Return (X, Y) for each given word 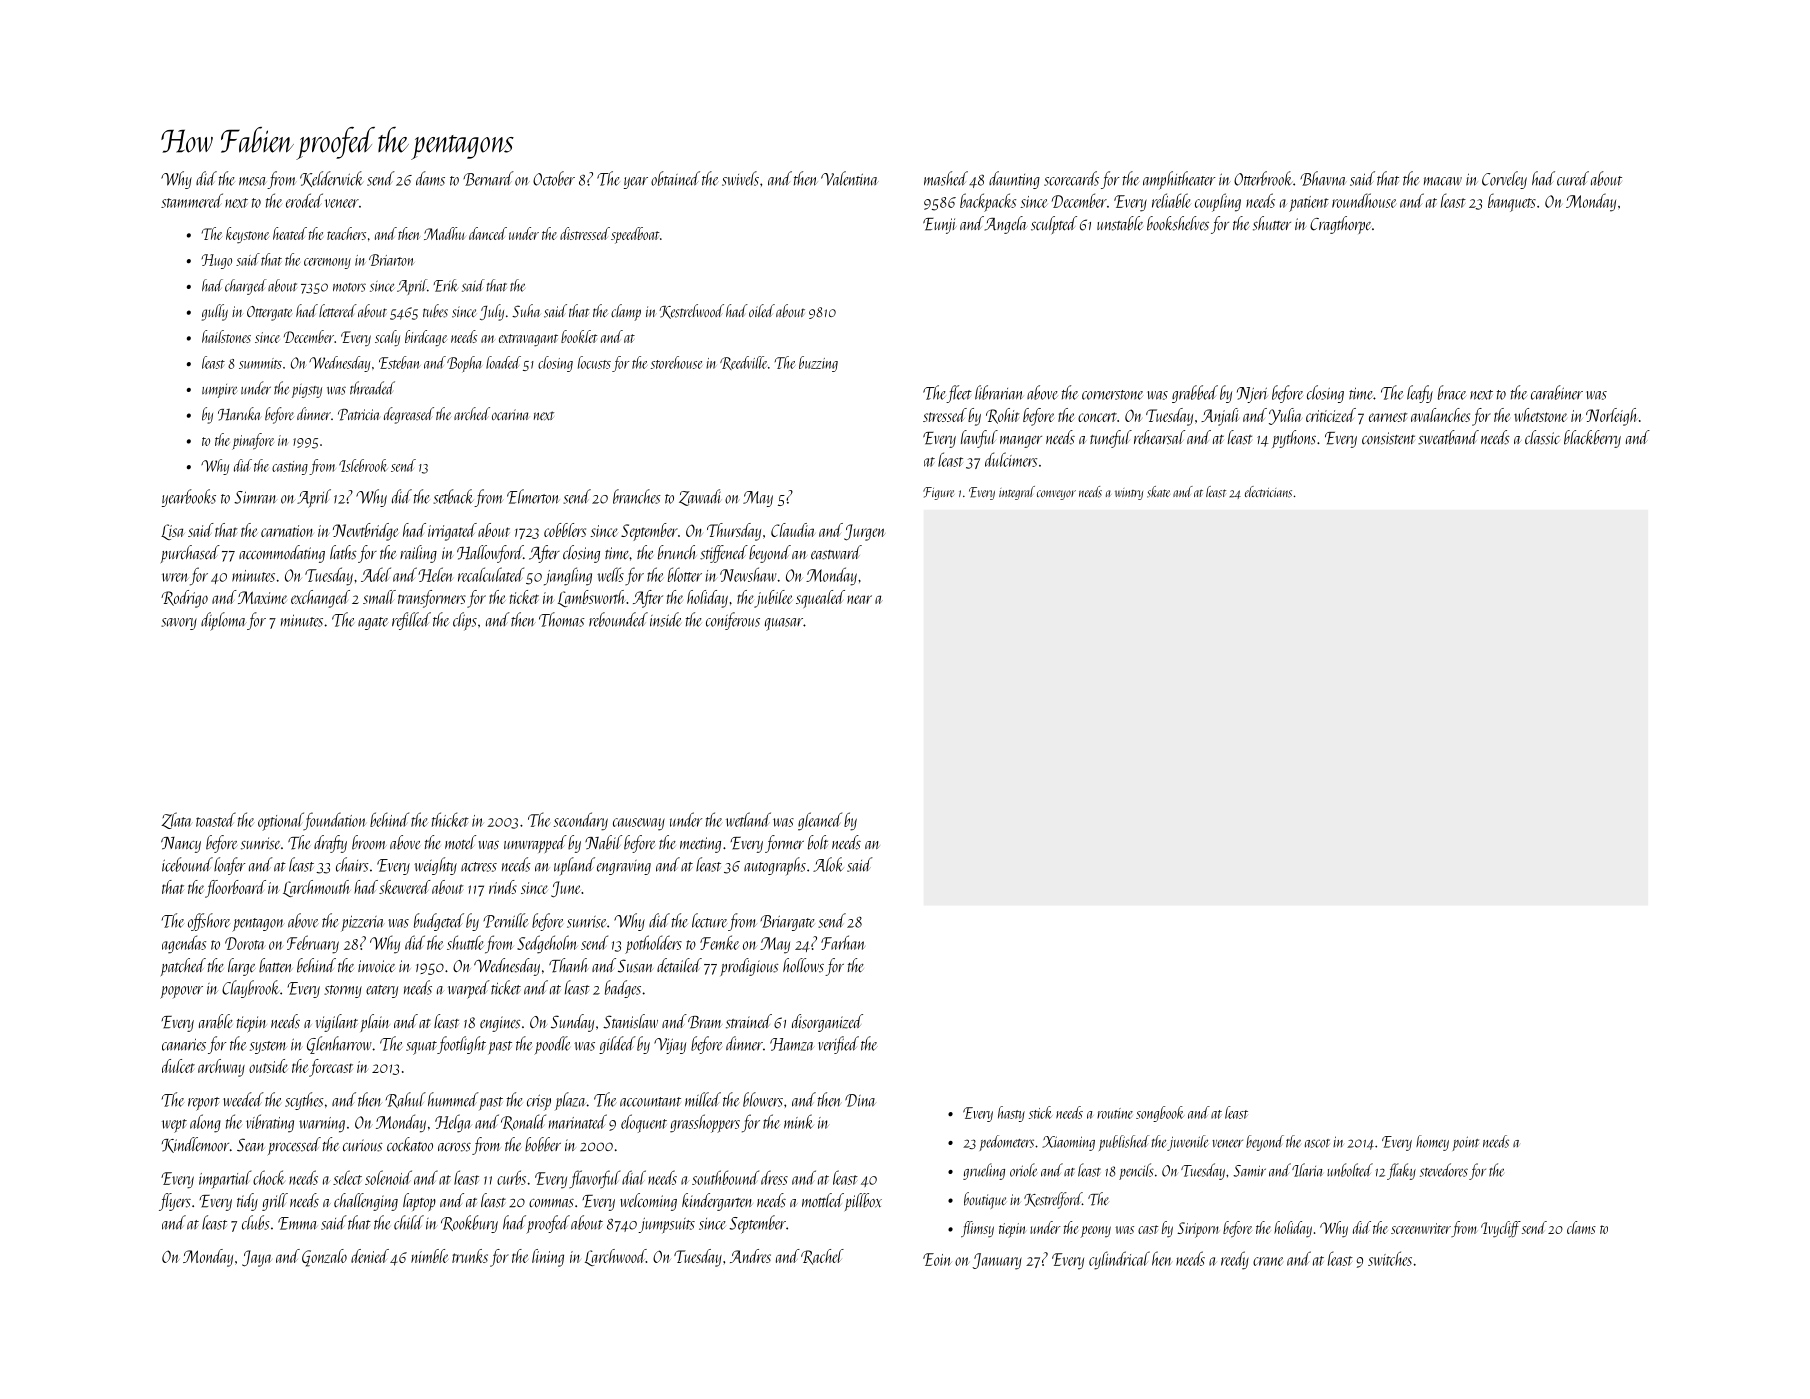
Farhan (843, 942)
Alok (828, 864)
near (859, 599)
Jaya (257, 1258)
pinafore (253, 441)
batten (275, 965)
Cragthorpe (1340, 225)
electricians (1268, 492)
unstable (1120, 223)
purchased (190, 554)
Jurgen (865, 532)
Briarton (392, 260)
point (1465, 1143)
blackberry (1592, 439)
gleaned (820, 821)
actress (479, 867)
